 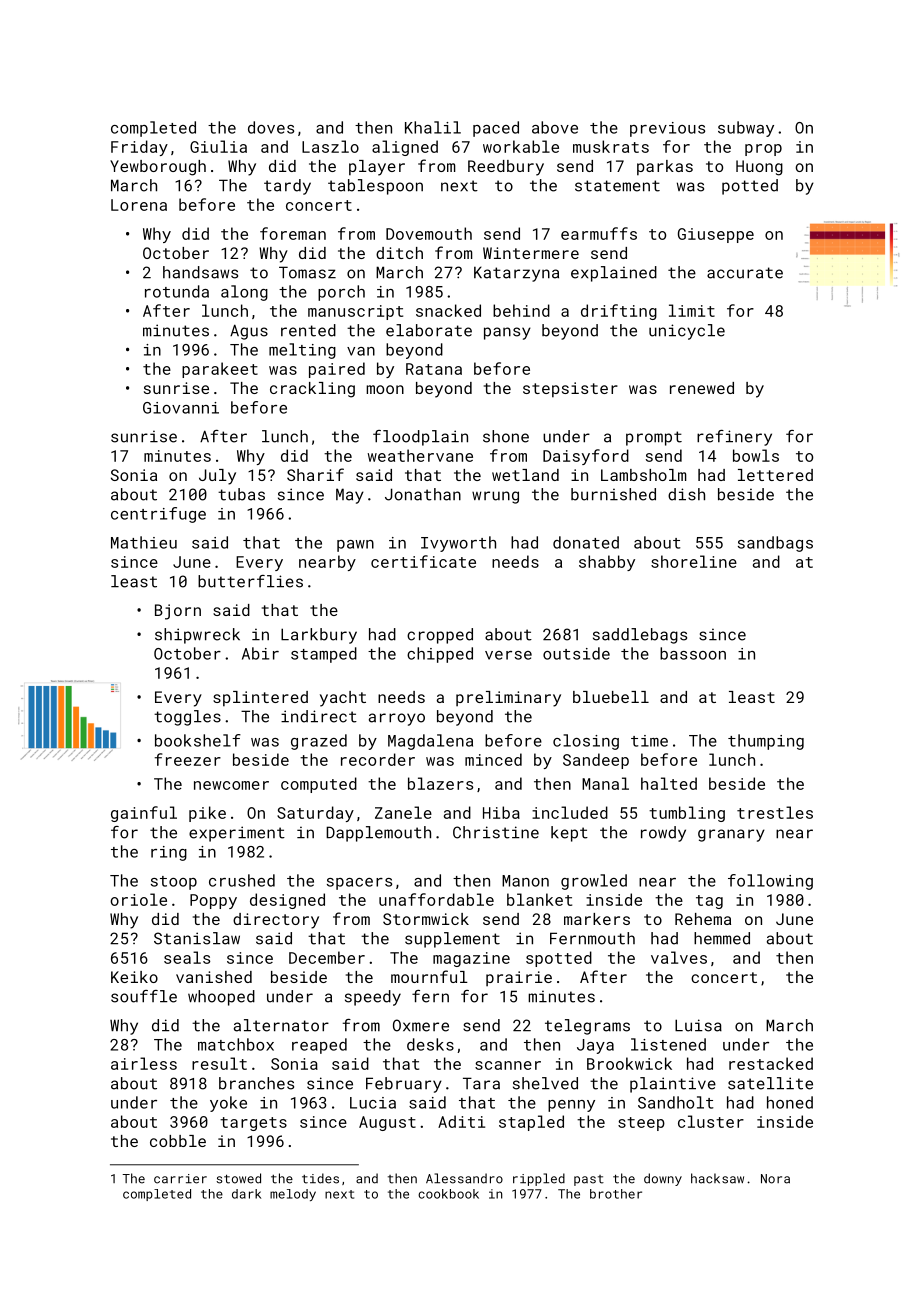 I want to click on tag, so click(x=709, y=902).
